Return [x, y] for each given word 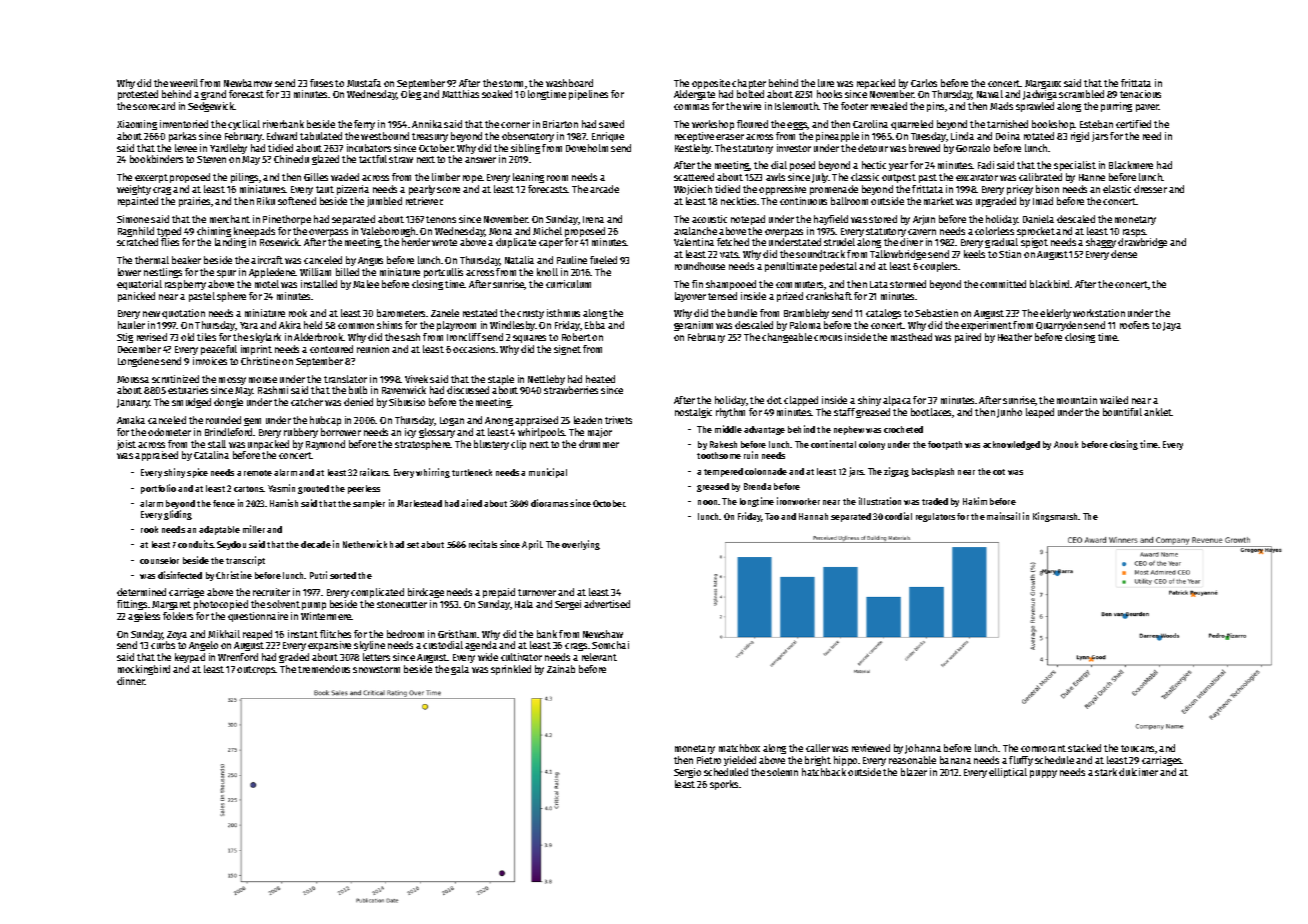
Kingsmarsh [1056, 517]
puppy [1043, 774]
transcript [245, 561]
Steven [211, 159]
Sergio [687, 773]
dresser [1150, 189]
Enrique [608, 137]
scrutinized [175, 379]
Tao [772, 516]
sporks [724, 785]
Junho [1009, 413]
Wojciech [693, 190]
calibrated [1040, 177]
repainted [138, 202]
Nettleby [546, 380]
